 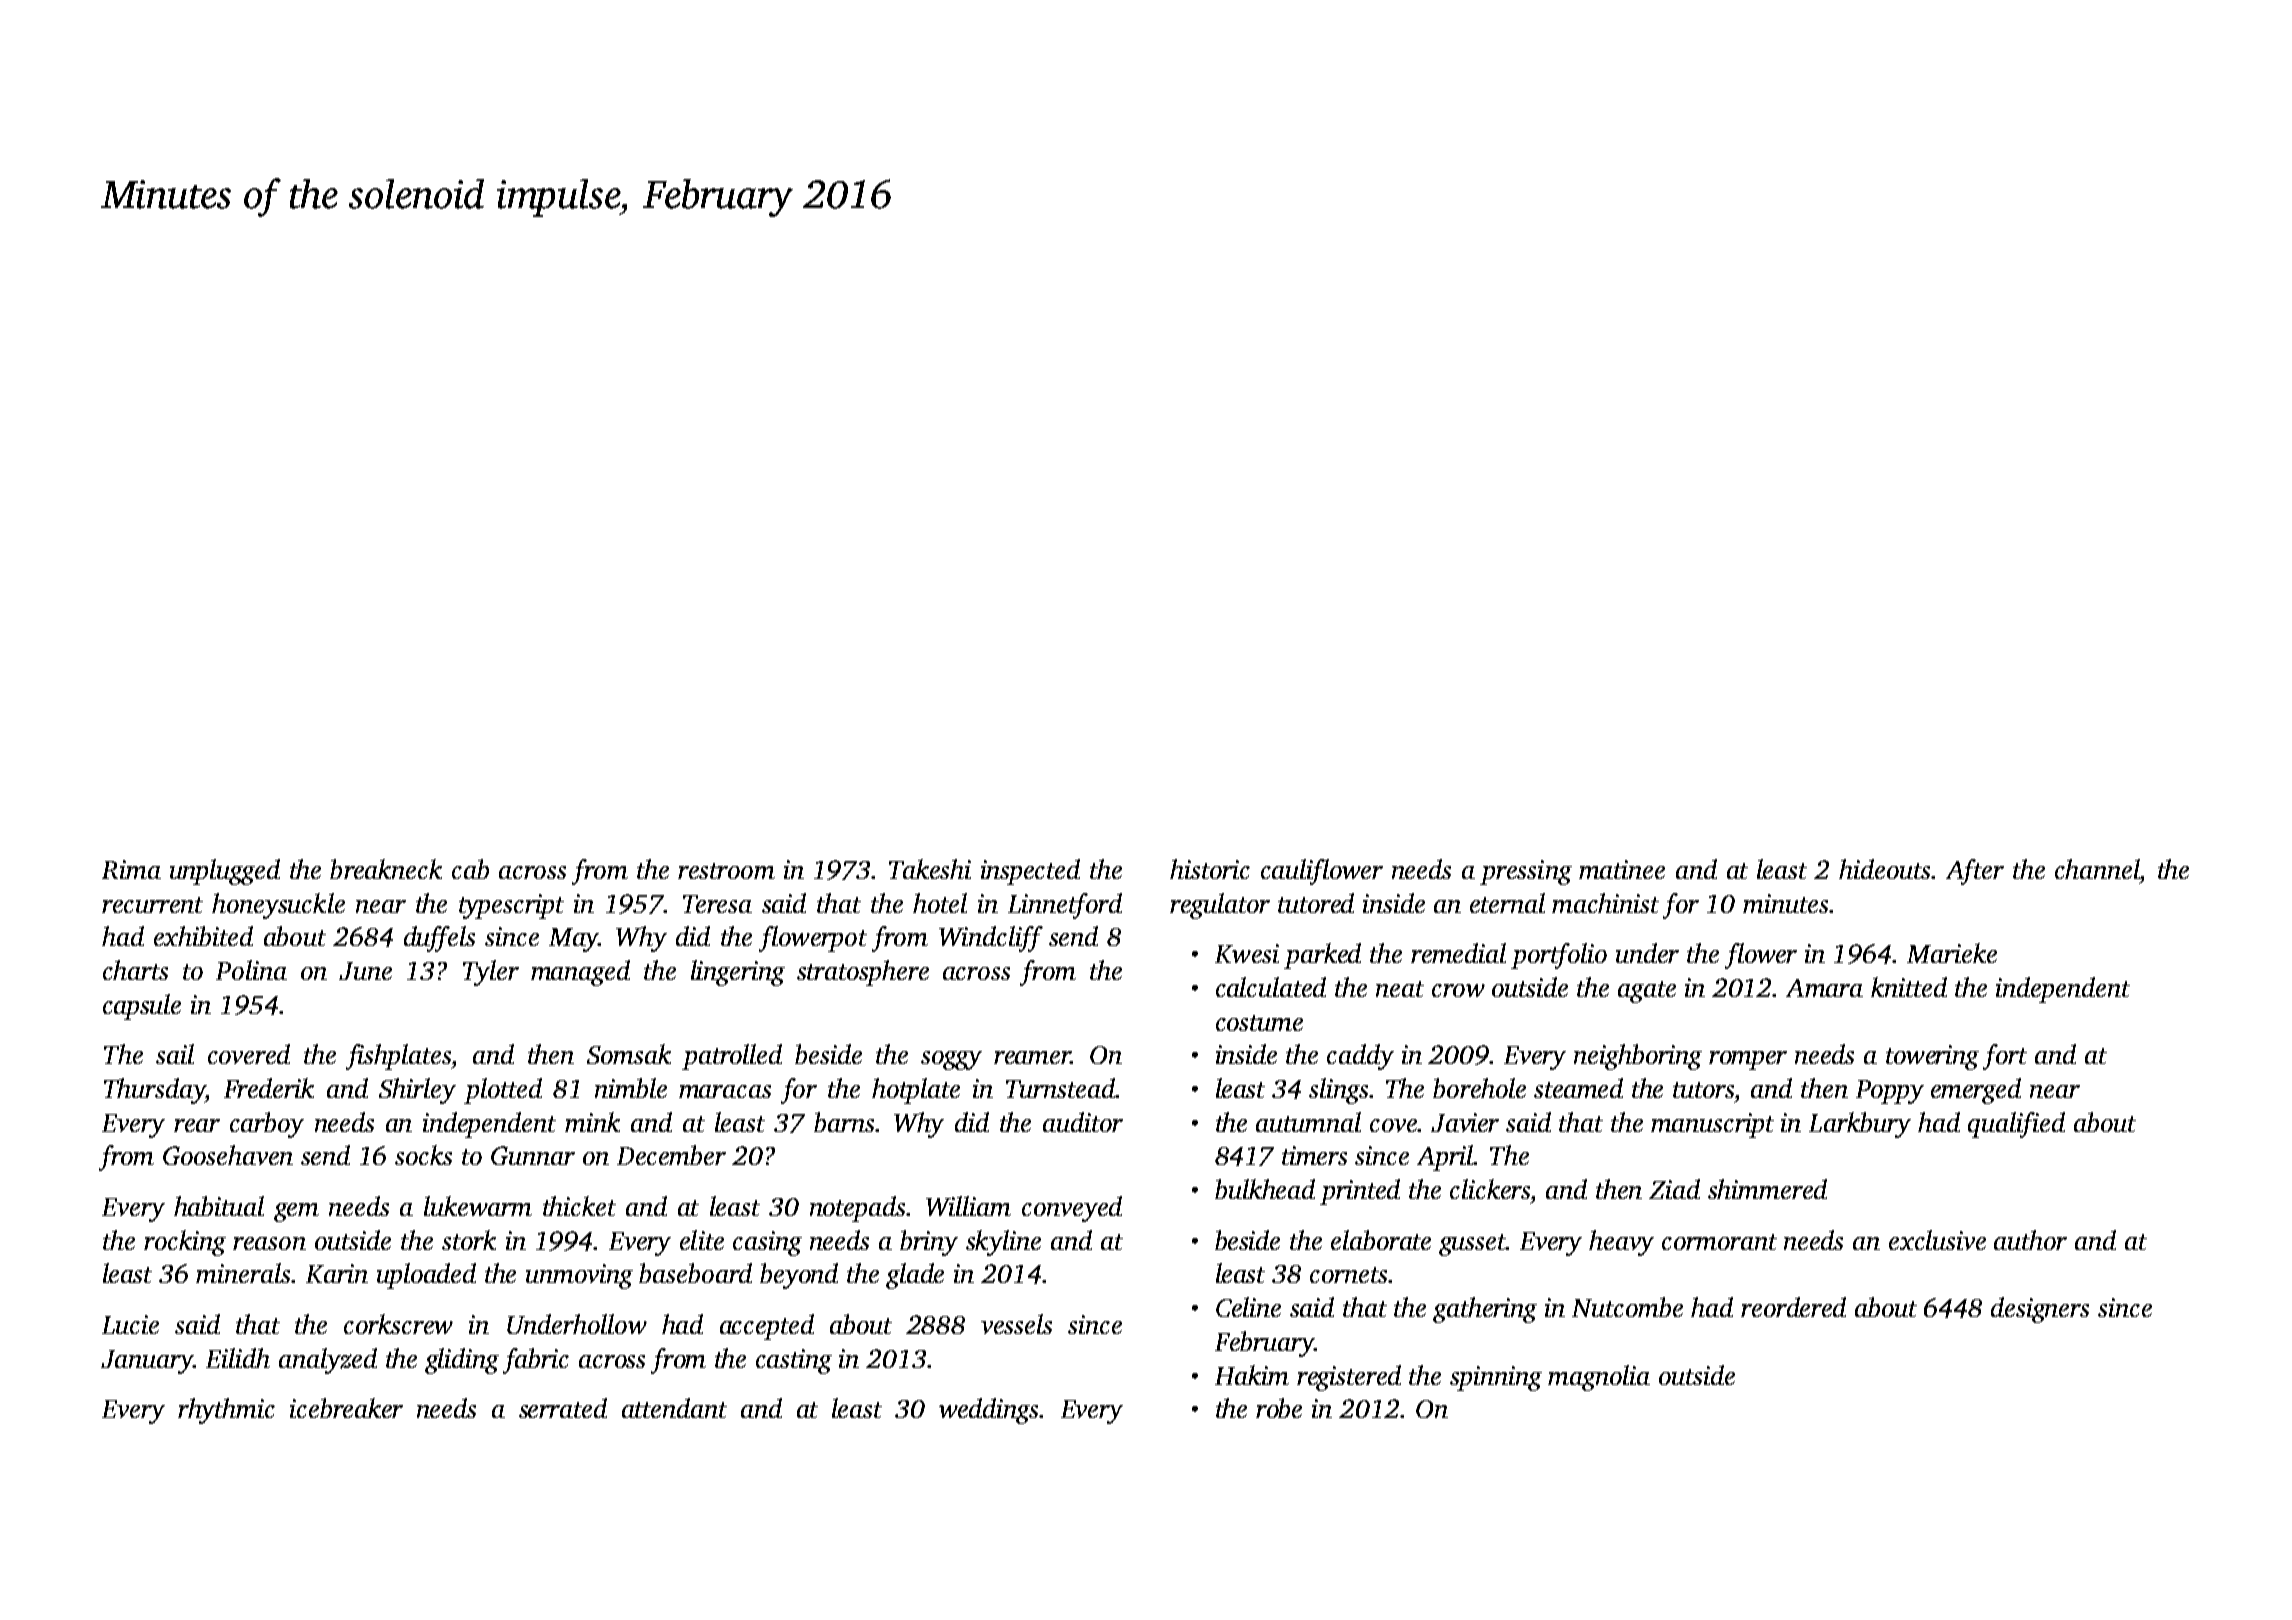 I want to click on clickers, so click(x=1490, y=1189).
